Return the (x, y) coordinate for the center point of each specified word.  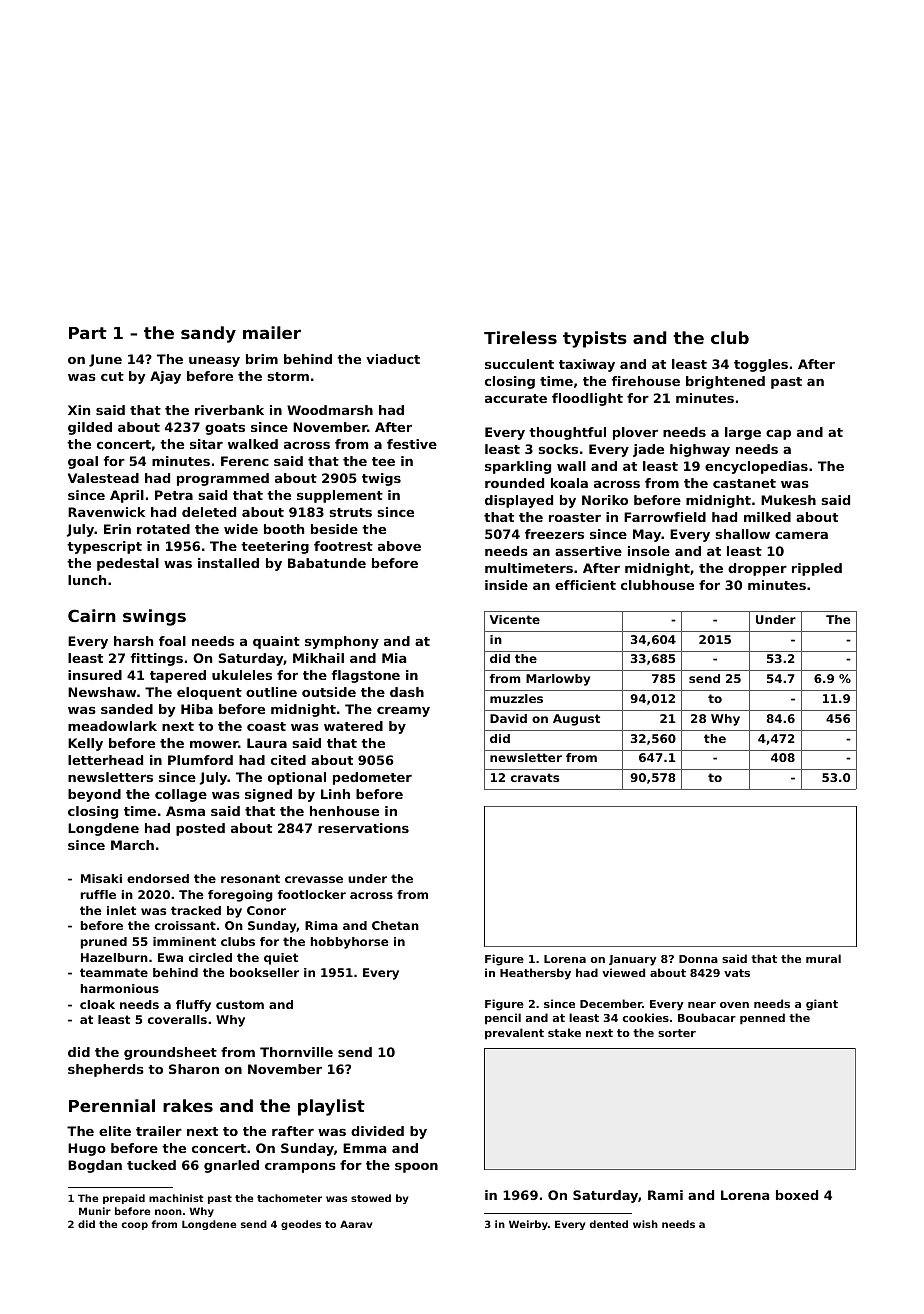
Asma (185, 811)
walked (253, 444)
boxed (797, 1195)
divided (377, 1131)
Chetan (395, 925)
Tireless (520, 337)
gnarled (231, 1166)
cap (778, 435)
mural (823, 958)
